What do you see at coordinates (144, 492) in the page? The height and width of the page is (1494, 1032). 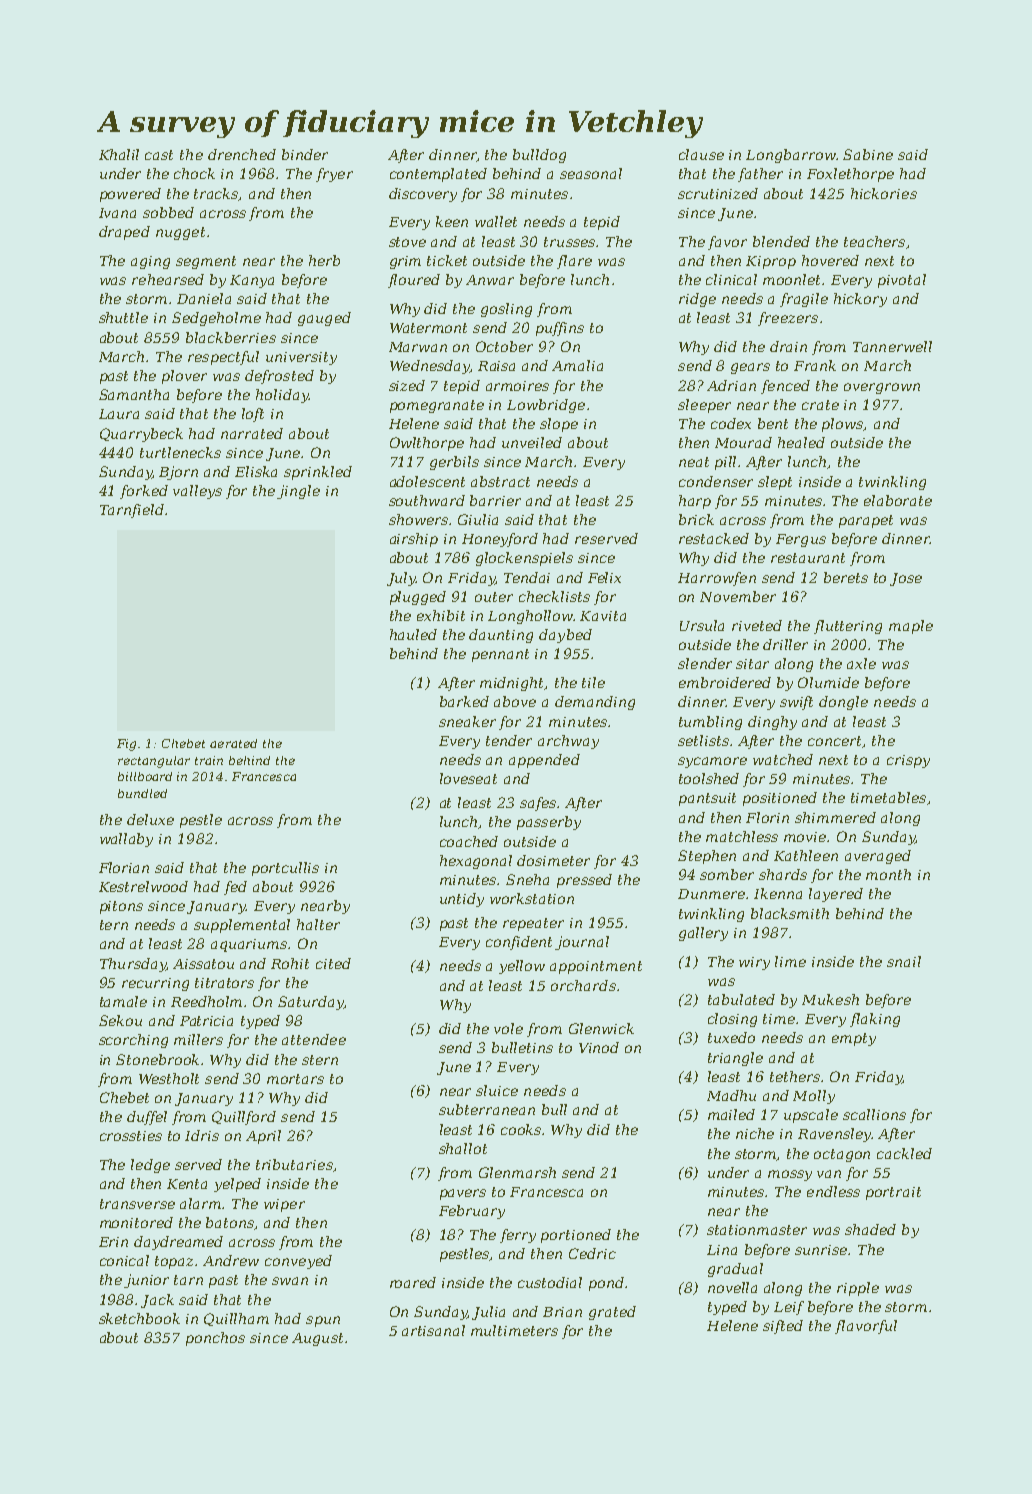 I see `forked` at bounding box center [144, 492].
